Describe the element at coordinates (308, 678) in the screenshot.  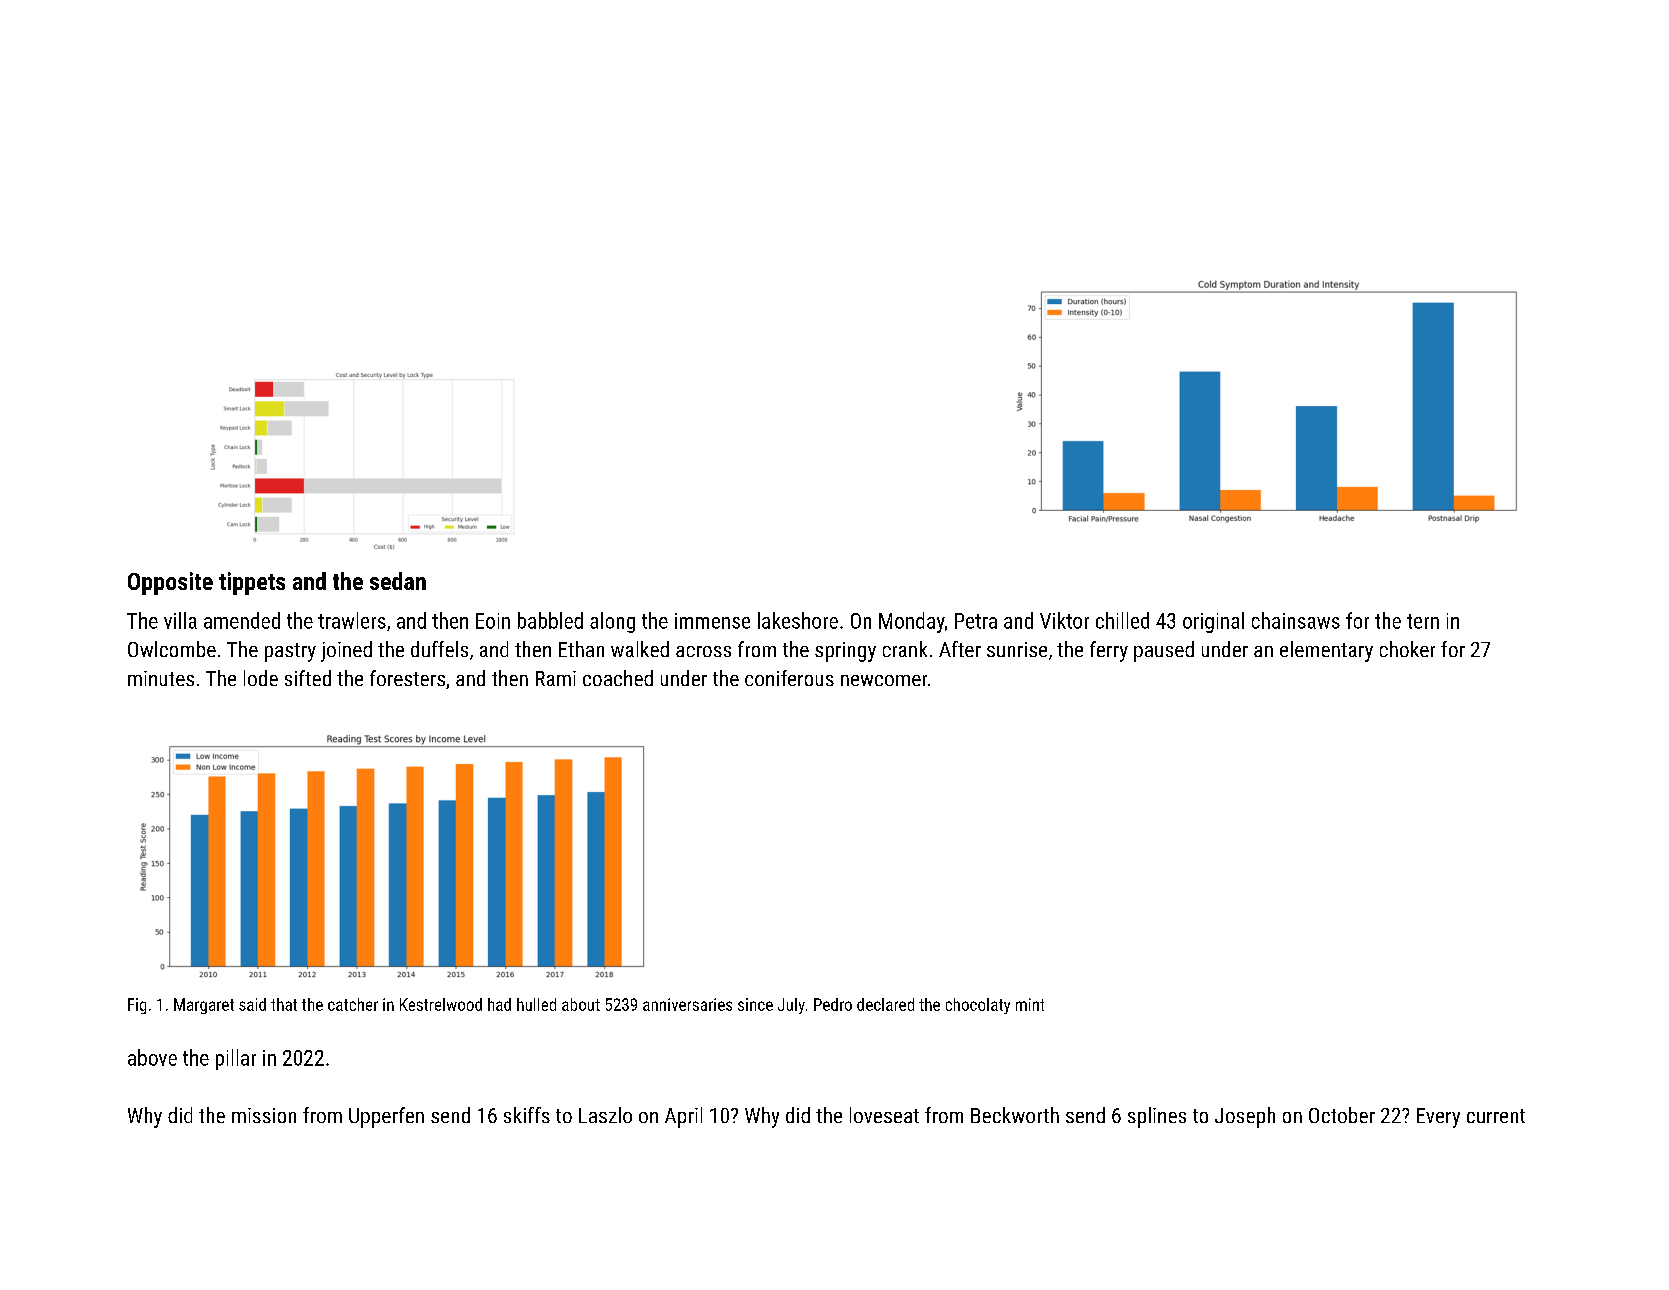
I see `sifted` at that location.
